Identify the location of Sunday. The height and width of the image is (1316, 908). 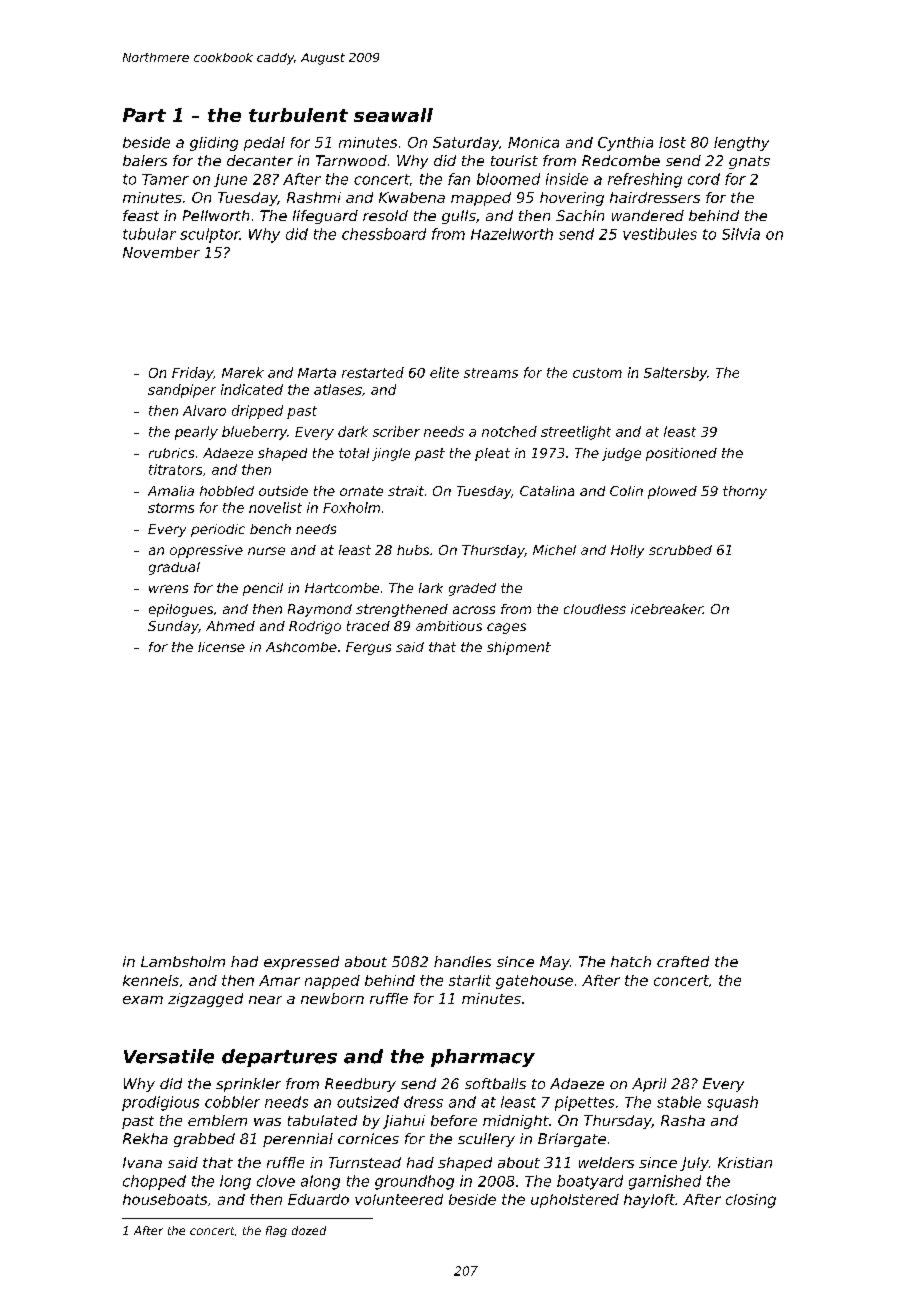
(173, 627).
